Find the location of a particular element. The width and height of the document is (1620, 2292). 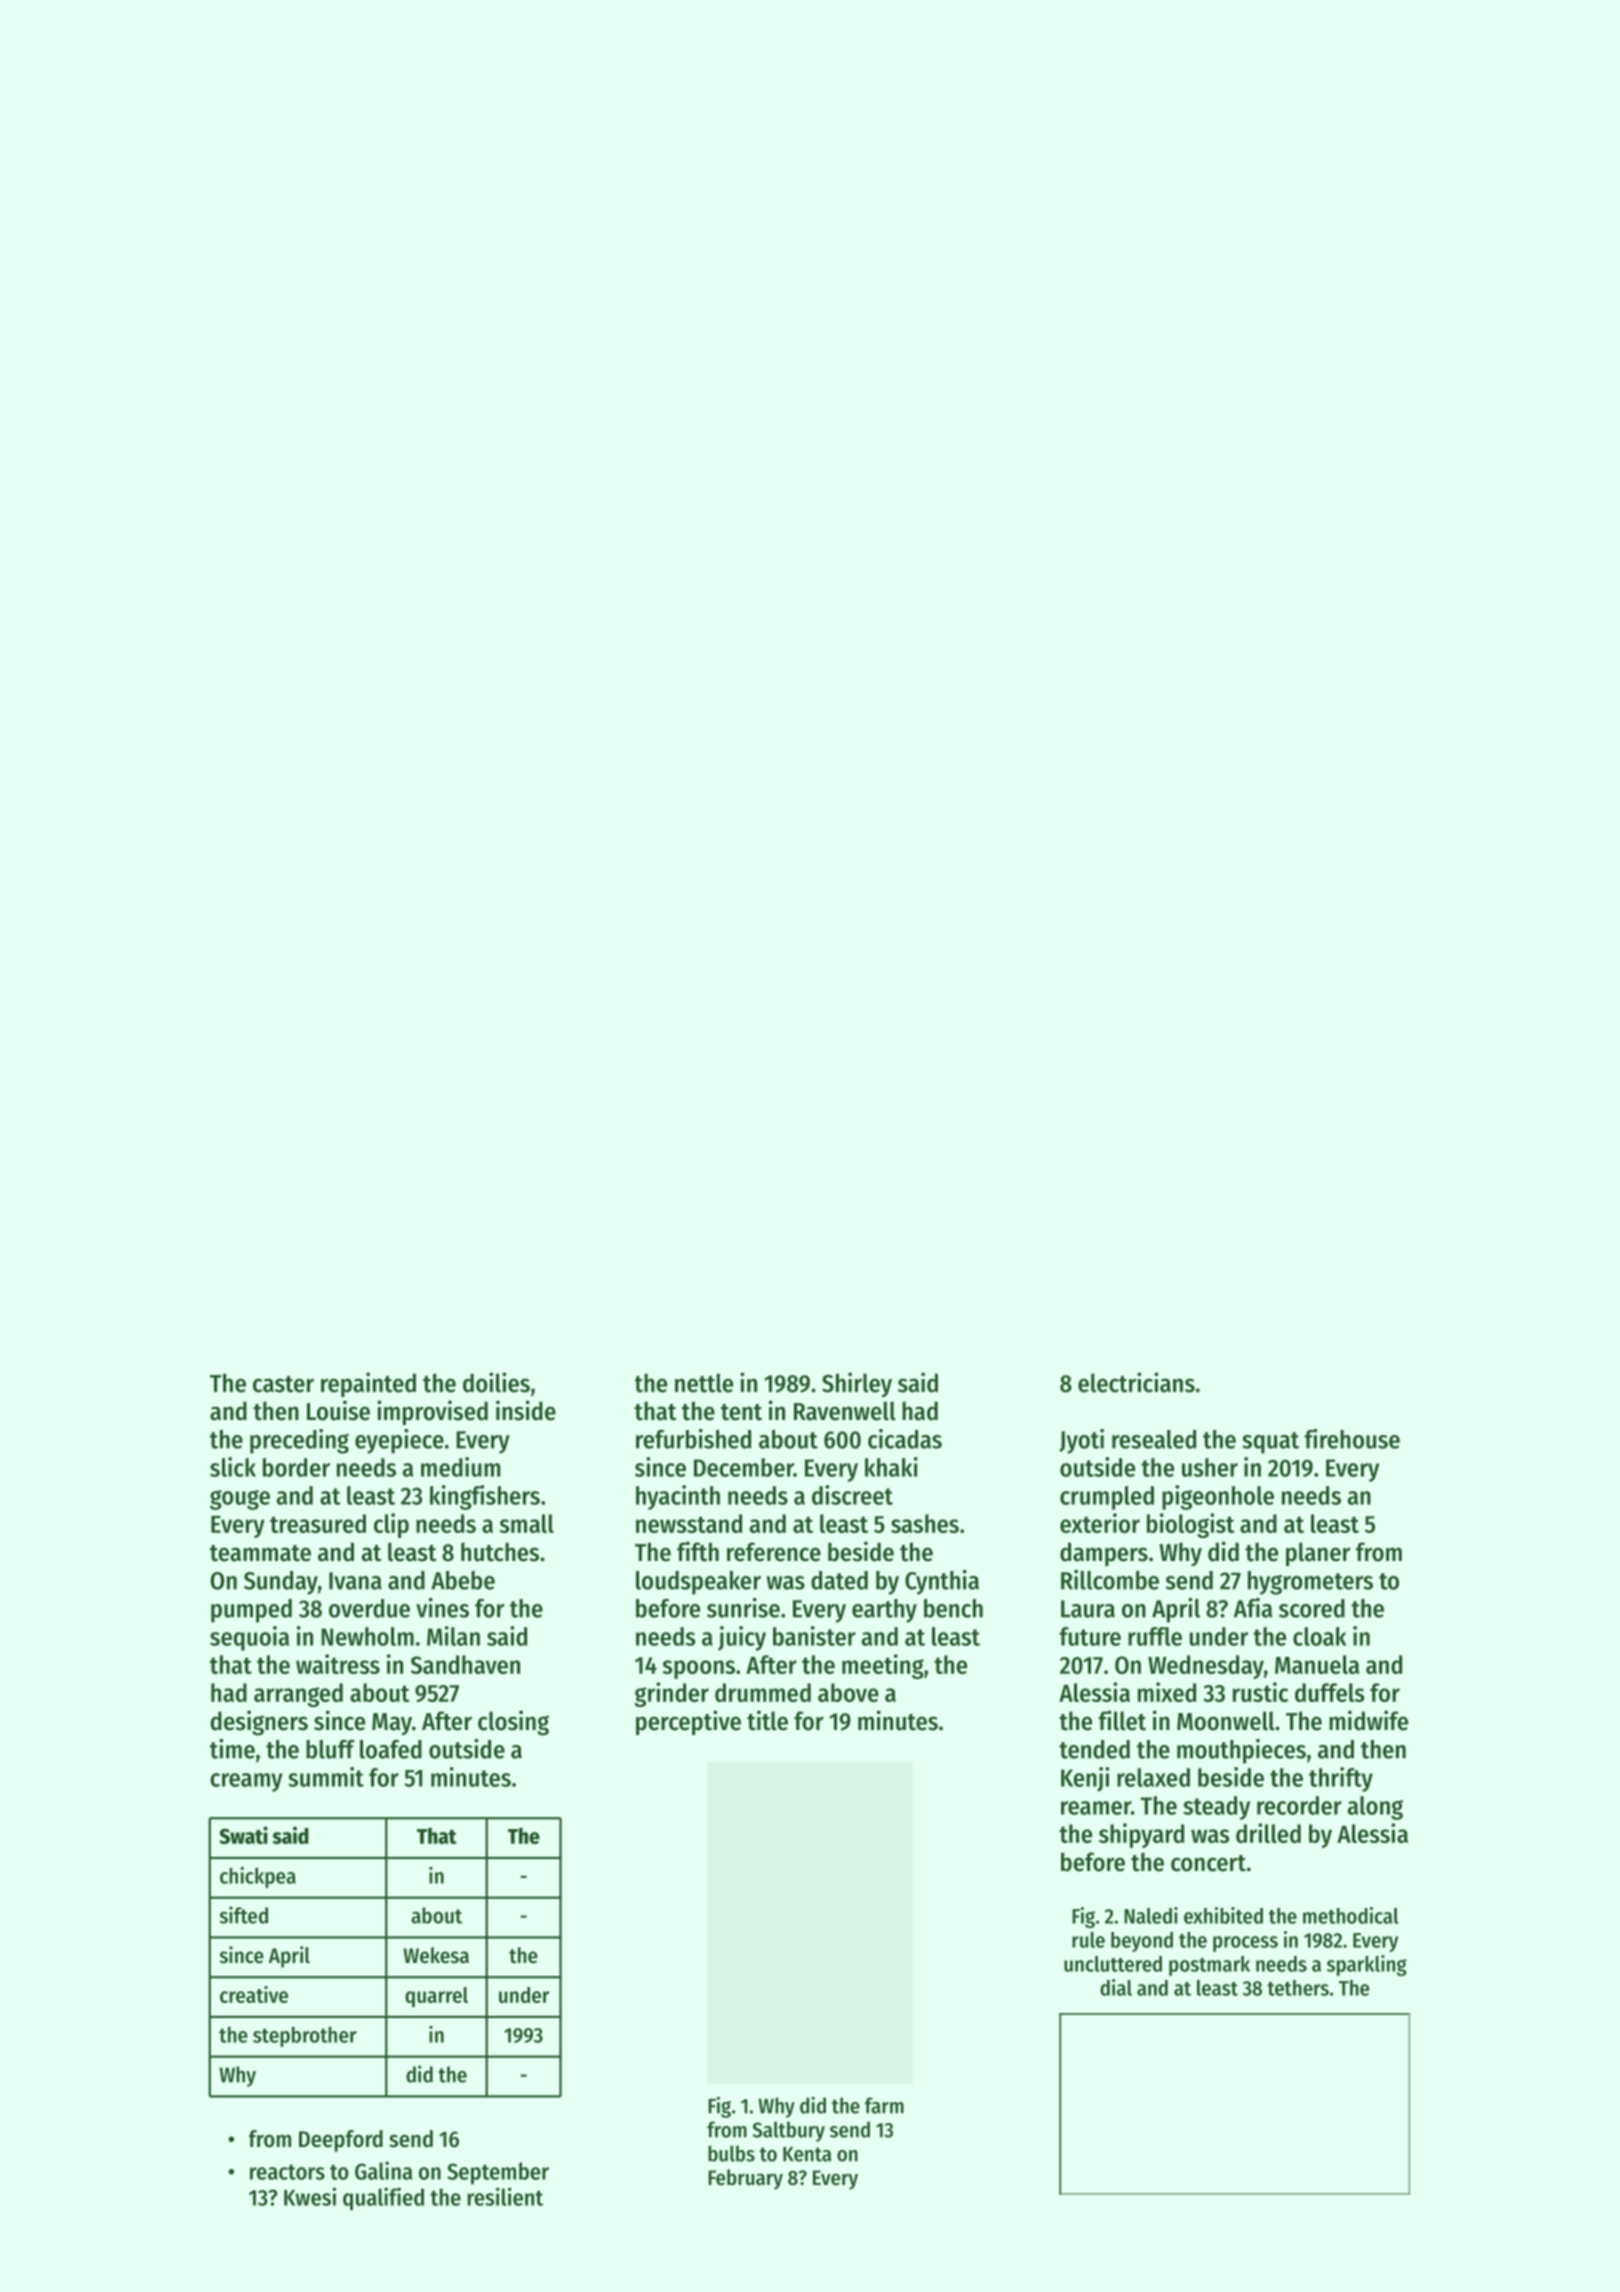

farm is located at coordinates (884, 2105).
